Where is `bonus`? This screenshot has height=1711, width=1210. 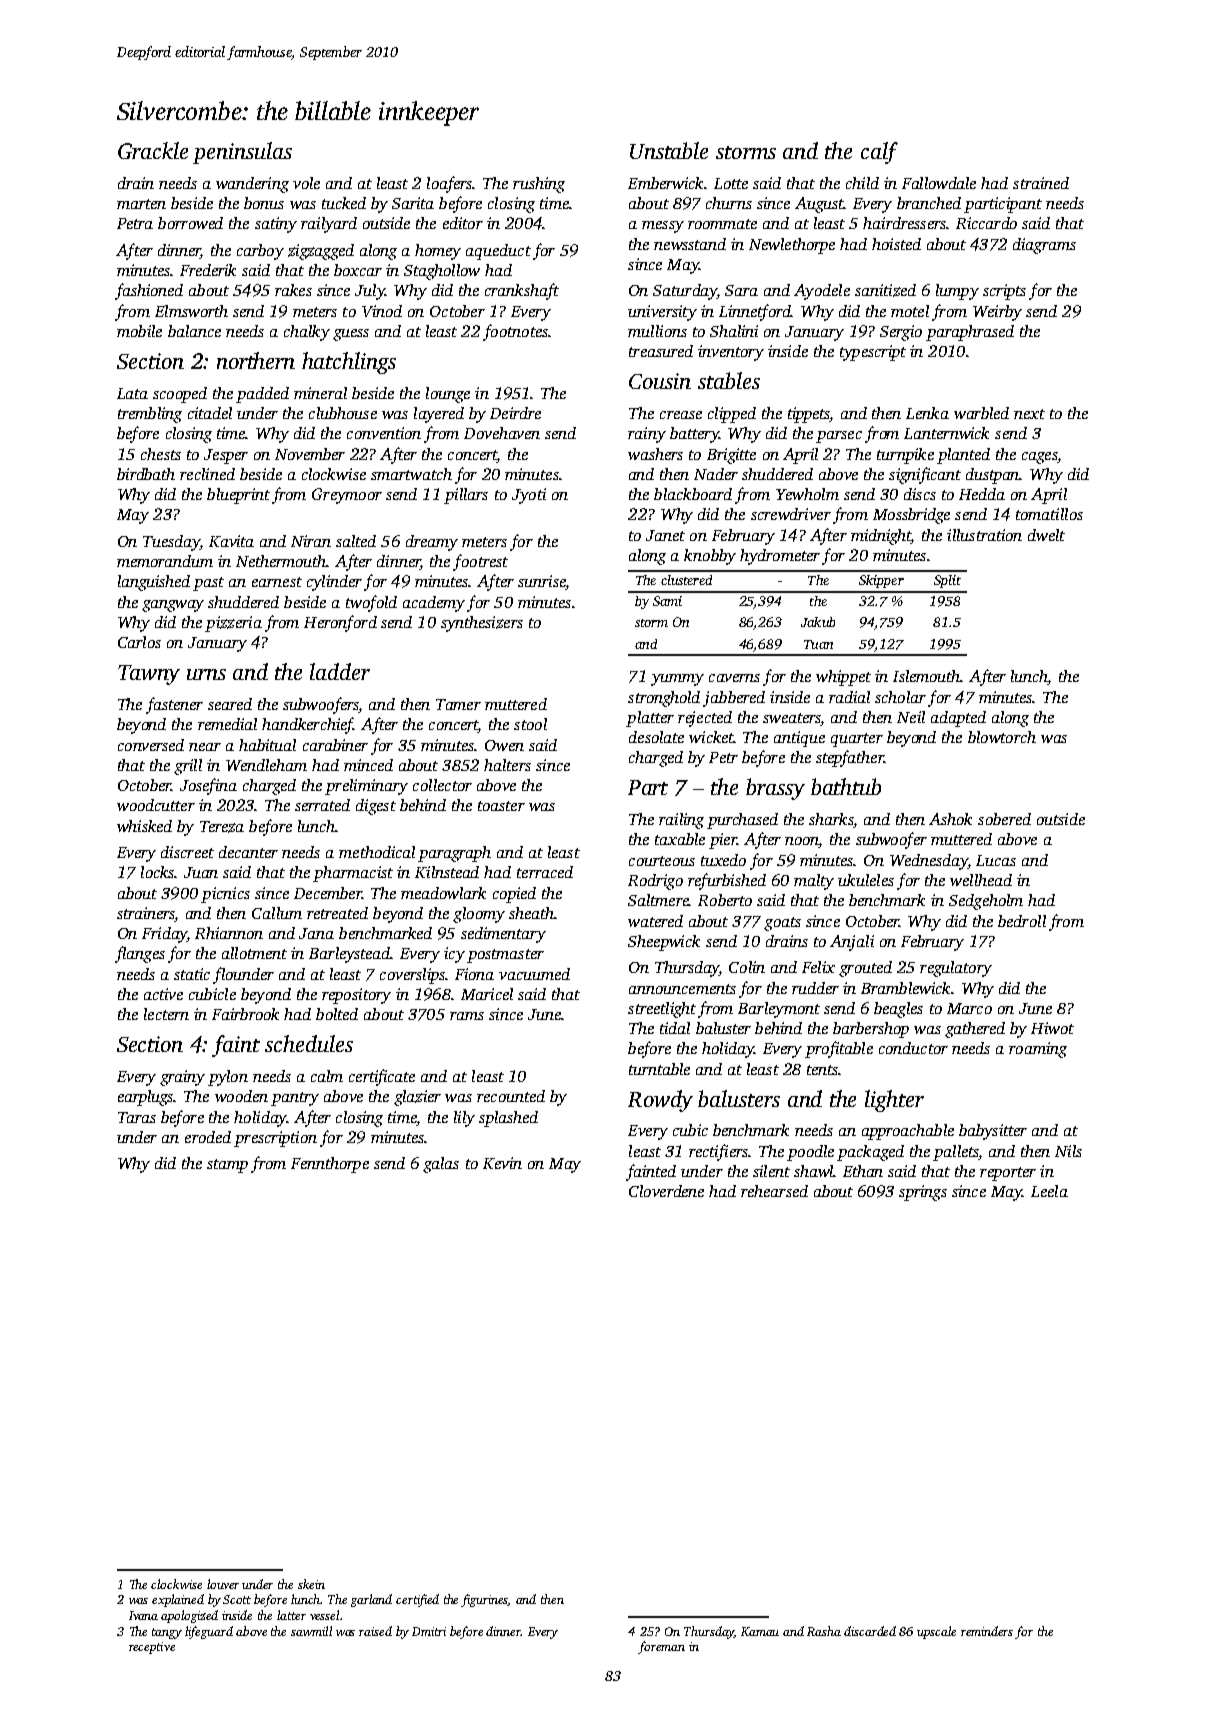
bonus is located at coordinates (264, 203).
